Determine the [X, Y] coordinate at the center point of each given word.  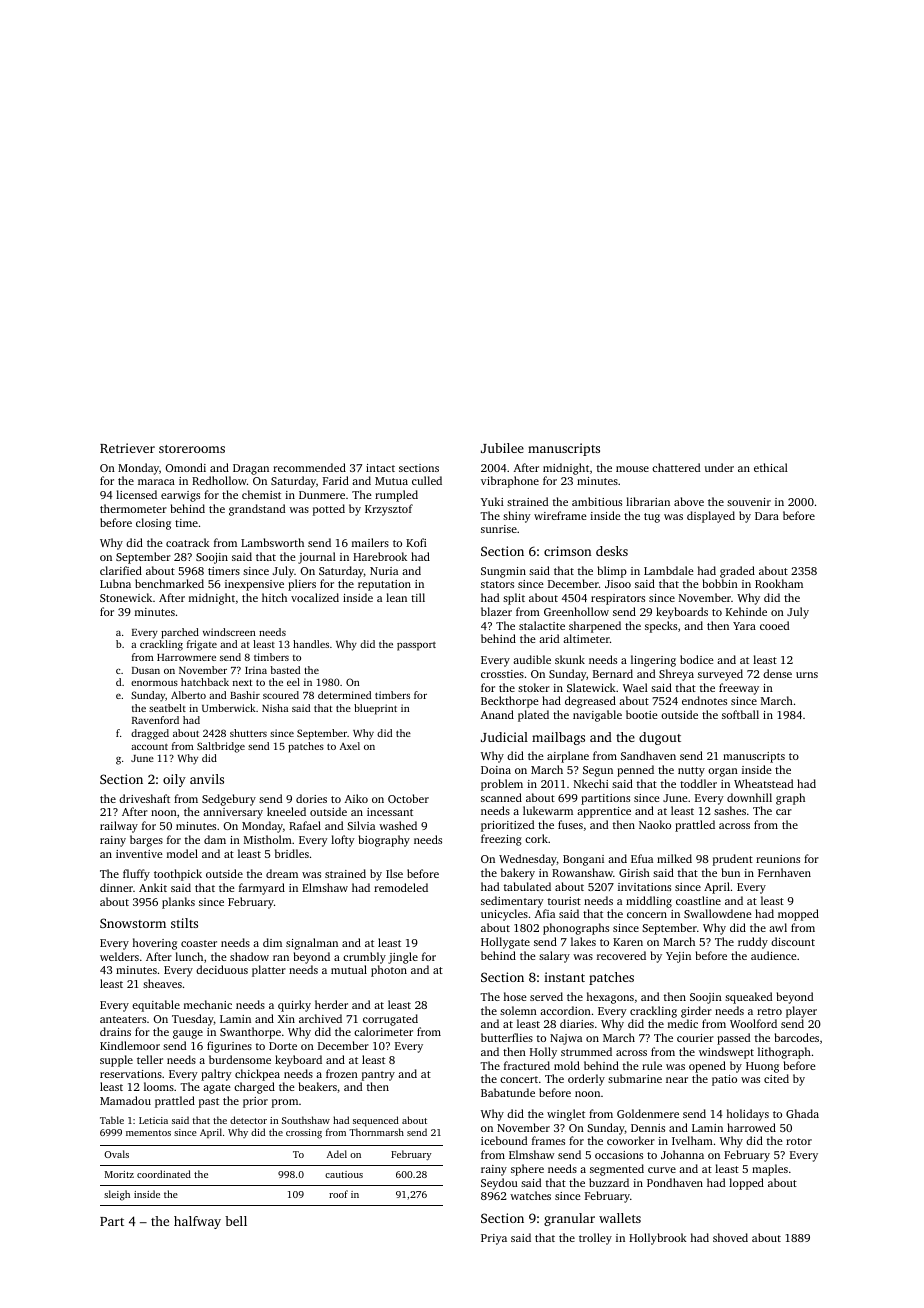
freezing [501, 840]
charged [254, 1088]
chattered [676, 467]
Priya [494, 1239]
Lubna [115, 583]
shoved [730, 1237]
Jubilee [502, 448]
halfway [197, 1222]
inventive [139, 854]
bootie [642, 714]
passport [416, 646]
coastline [698, 900]
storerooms [192, 449]
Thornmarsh [376, 1132]
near [677, 1080]
